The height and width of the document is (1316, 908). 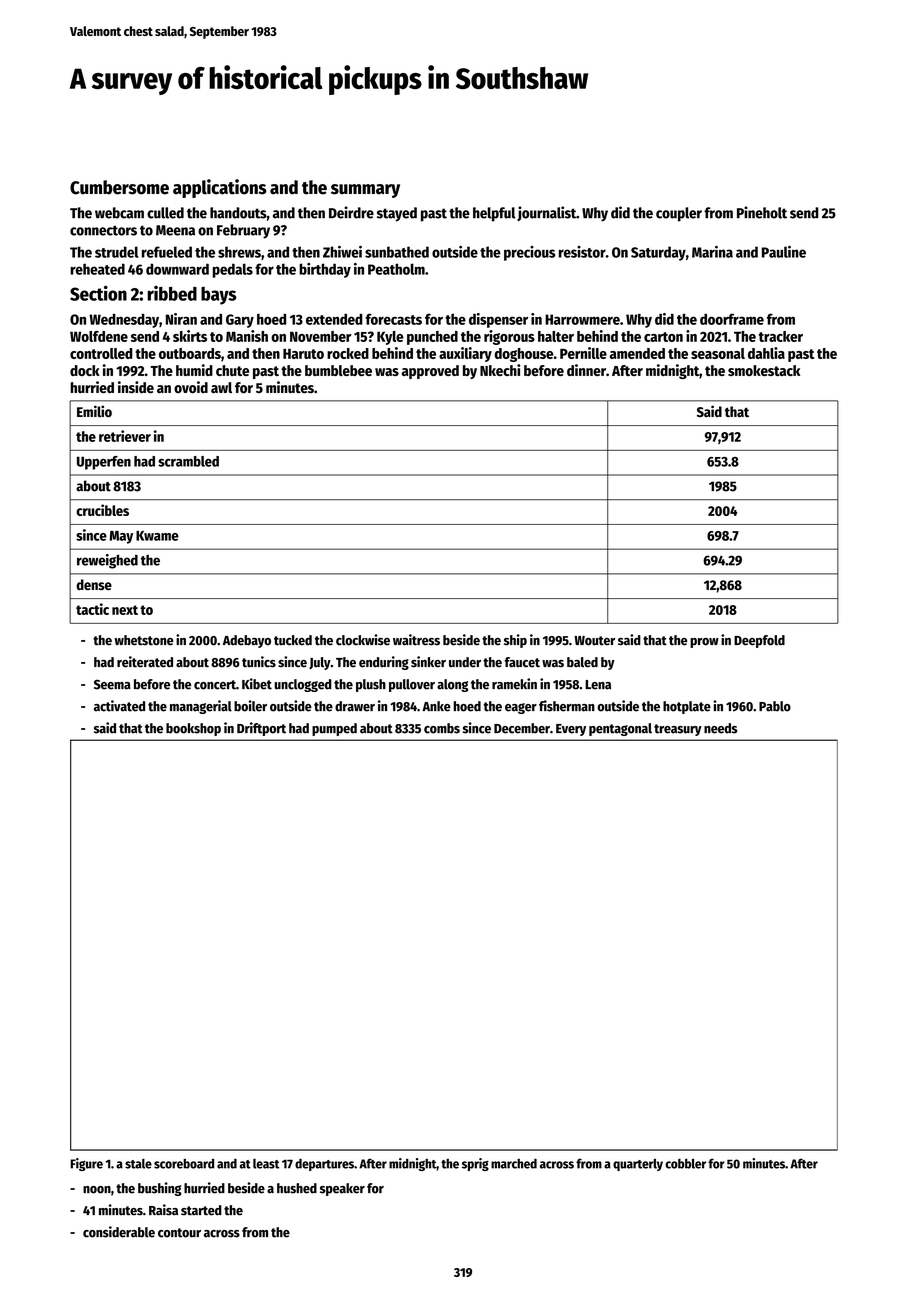 I want to click on noon, so click(x=97, y=1190).
